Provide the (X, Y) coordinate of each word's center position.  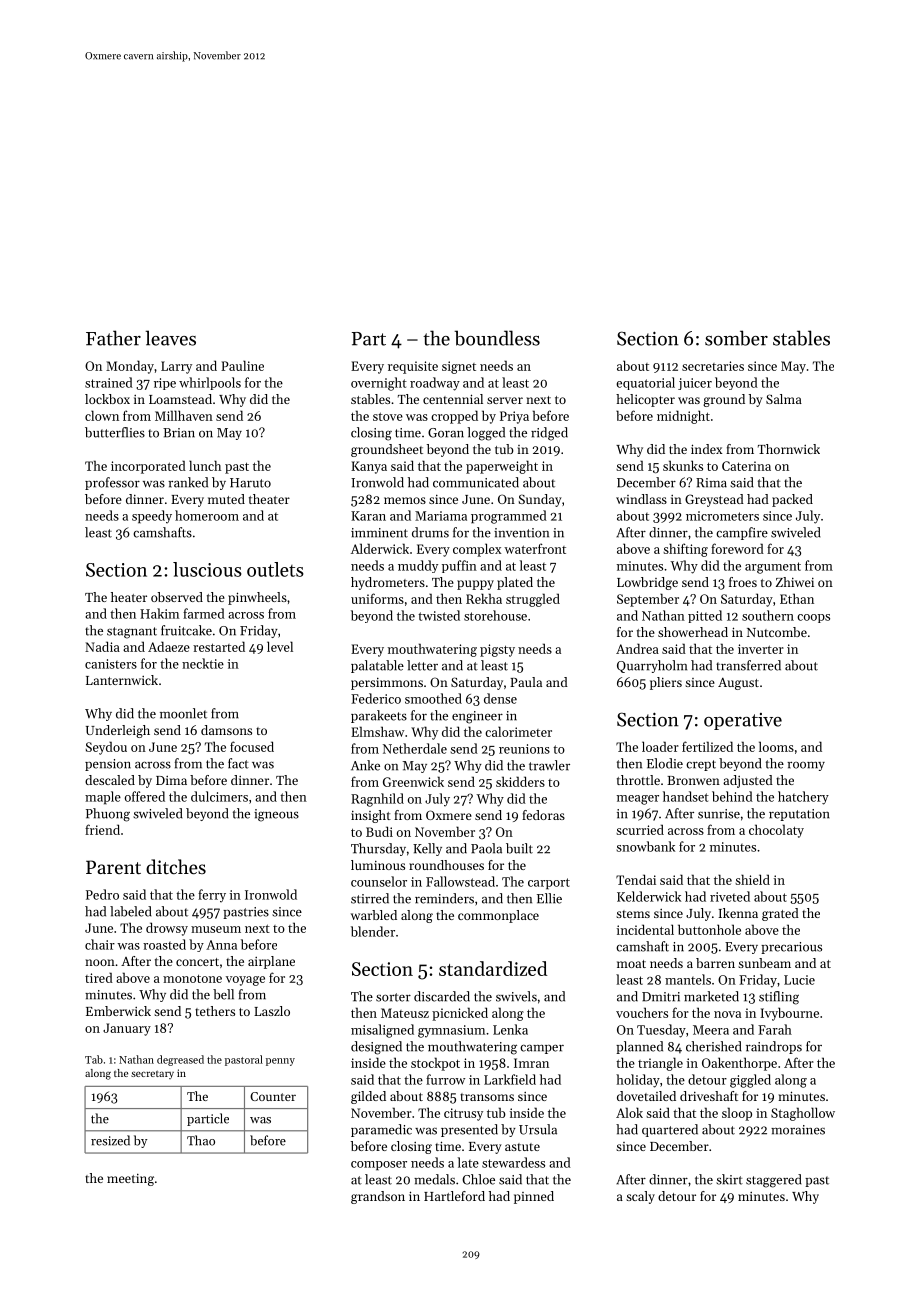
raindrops (774, 1047)
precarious (791, 948)
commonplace (498, 916)
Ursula (538, 1129)
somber (736, 338)
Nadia (102, 646)
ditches (176, 866)
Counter (273, 1096)
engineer (477, 717)
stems (633, 914)
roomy (806, 766)
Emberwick (118, 1011)
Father (113, 338)
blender (373, 931)
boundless (497, 338)
